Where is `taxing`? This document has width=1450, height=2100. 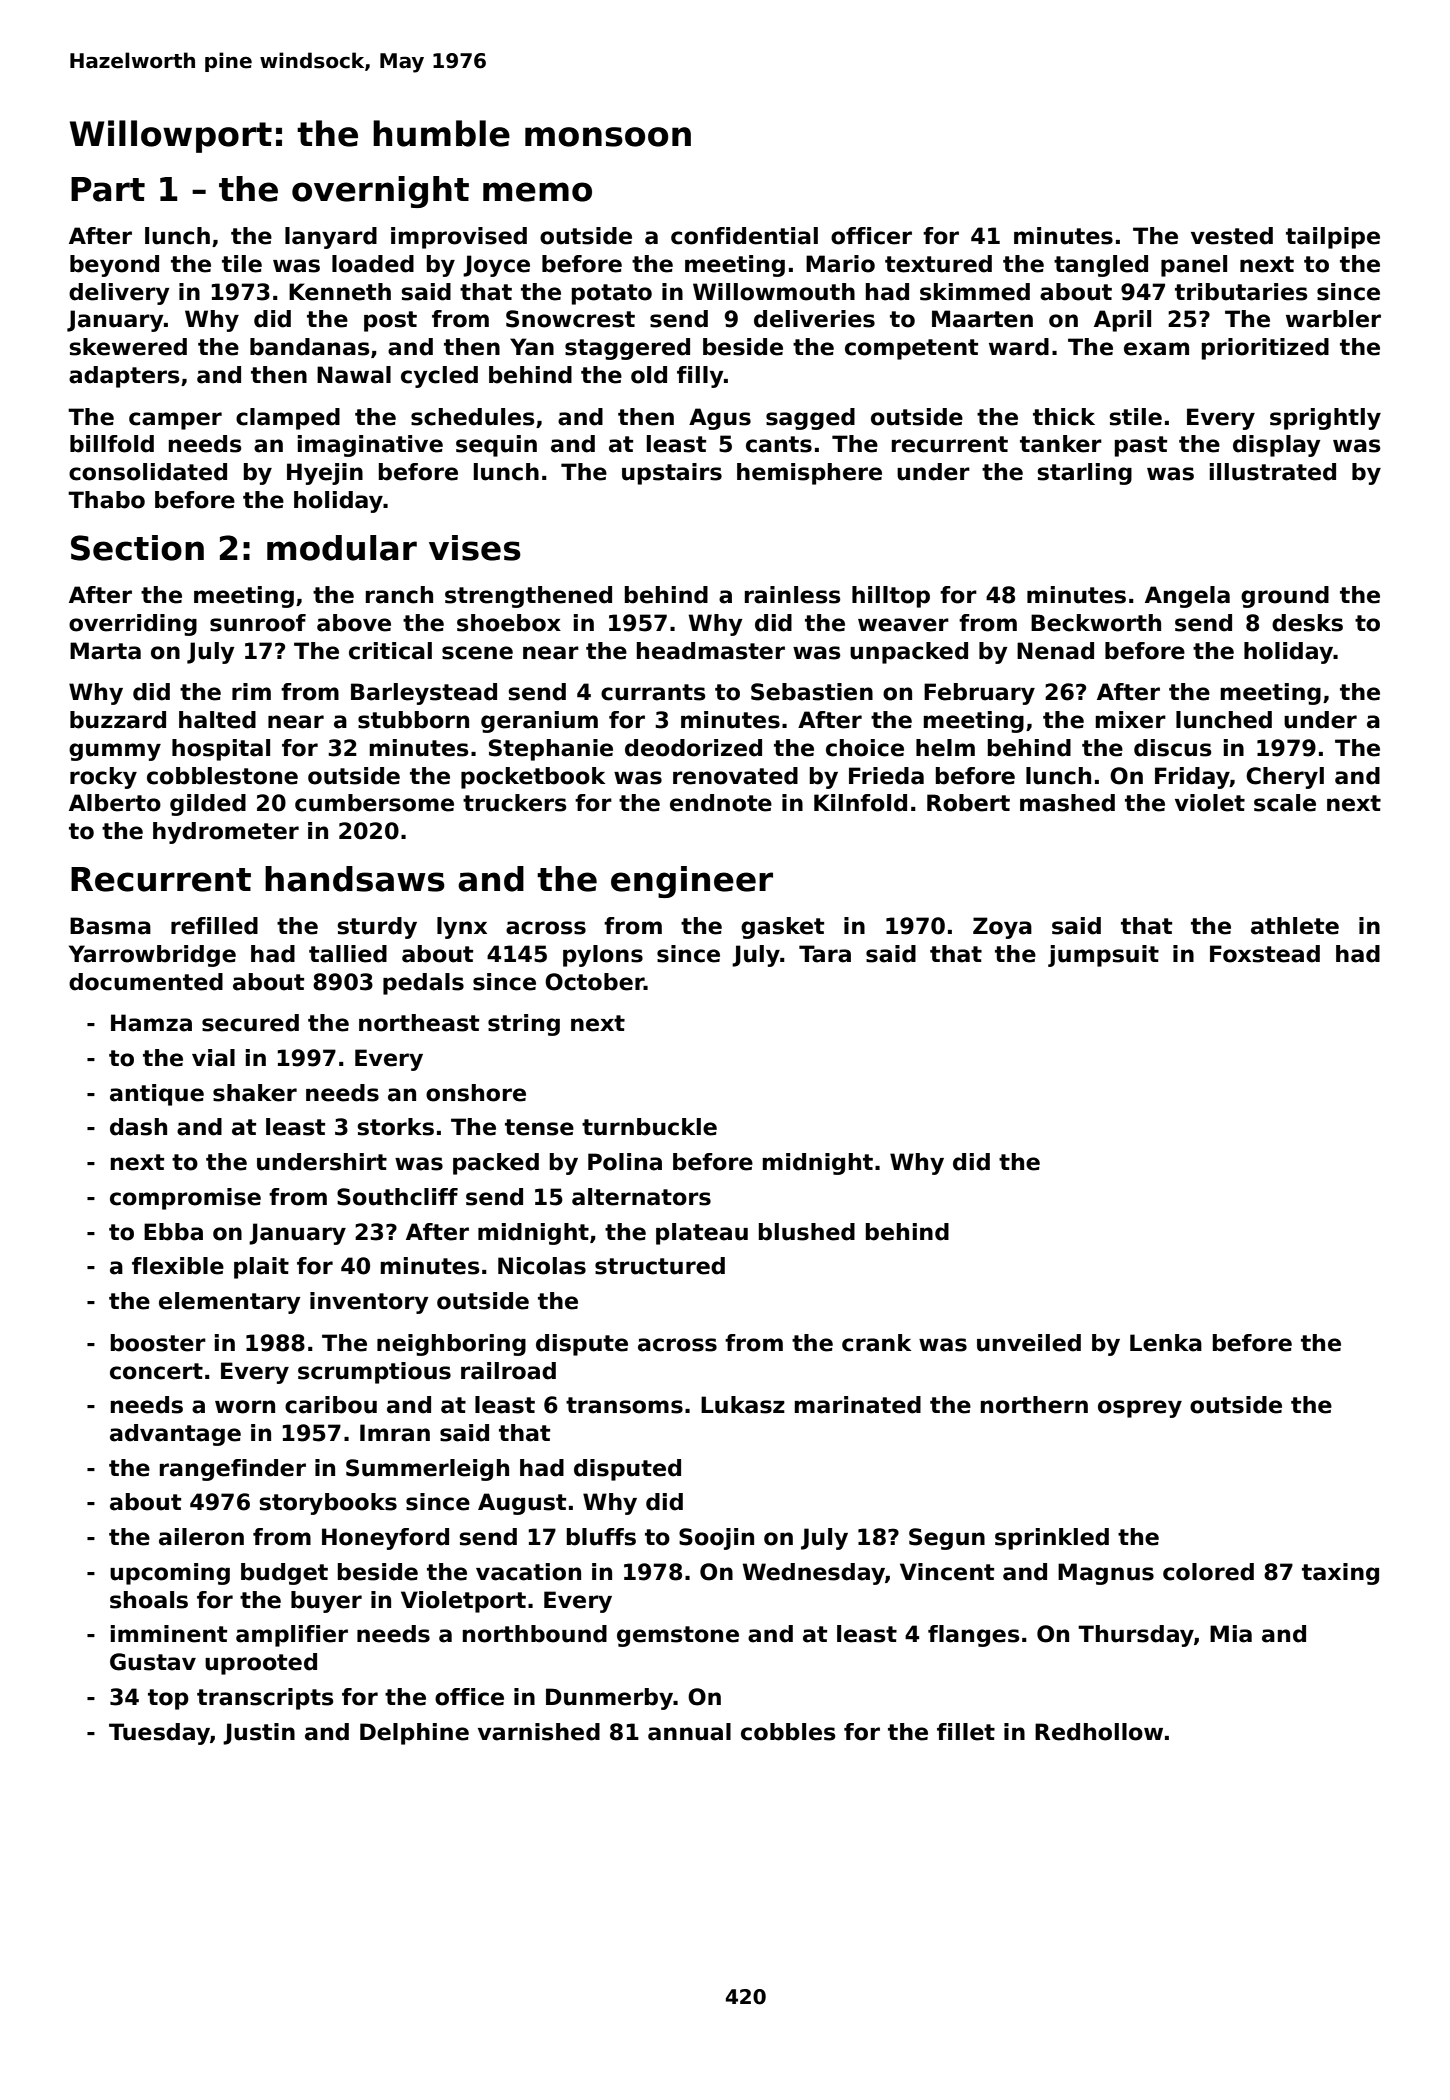 taxing is located at coordinates (1340, 1574).
